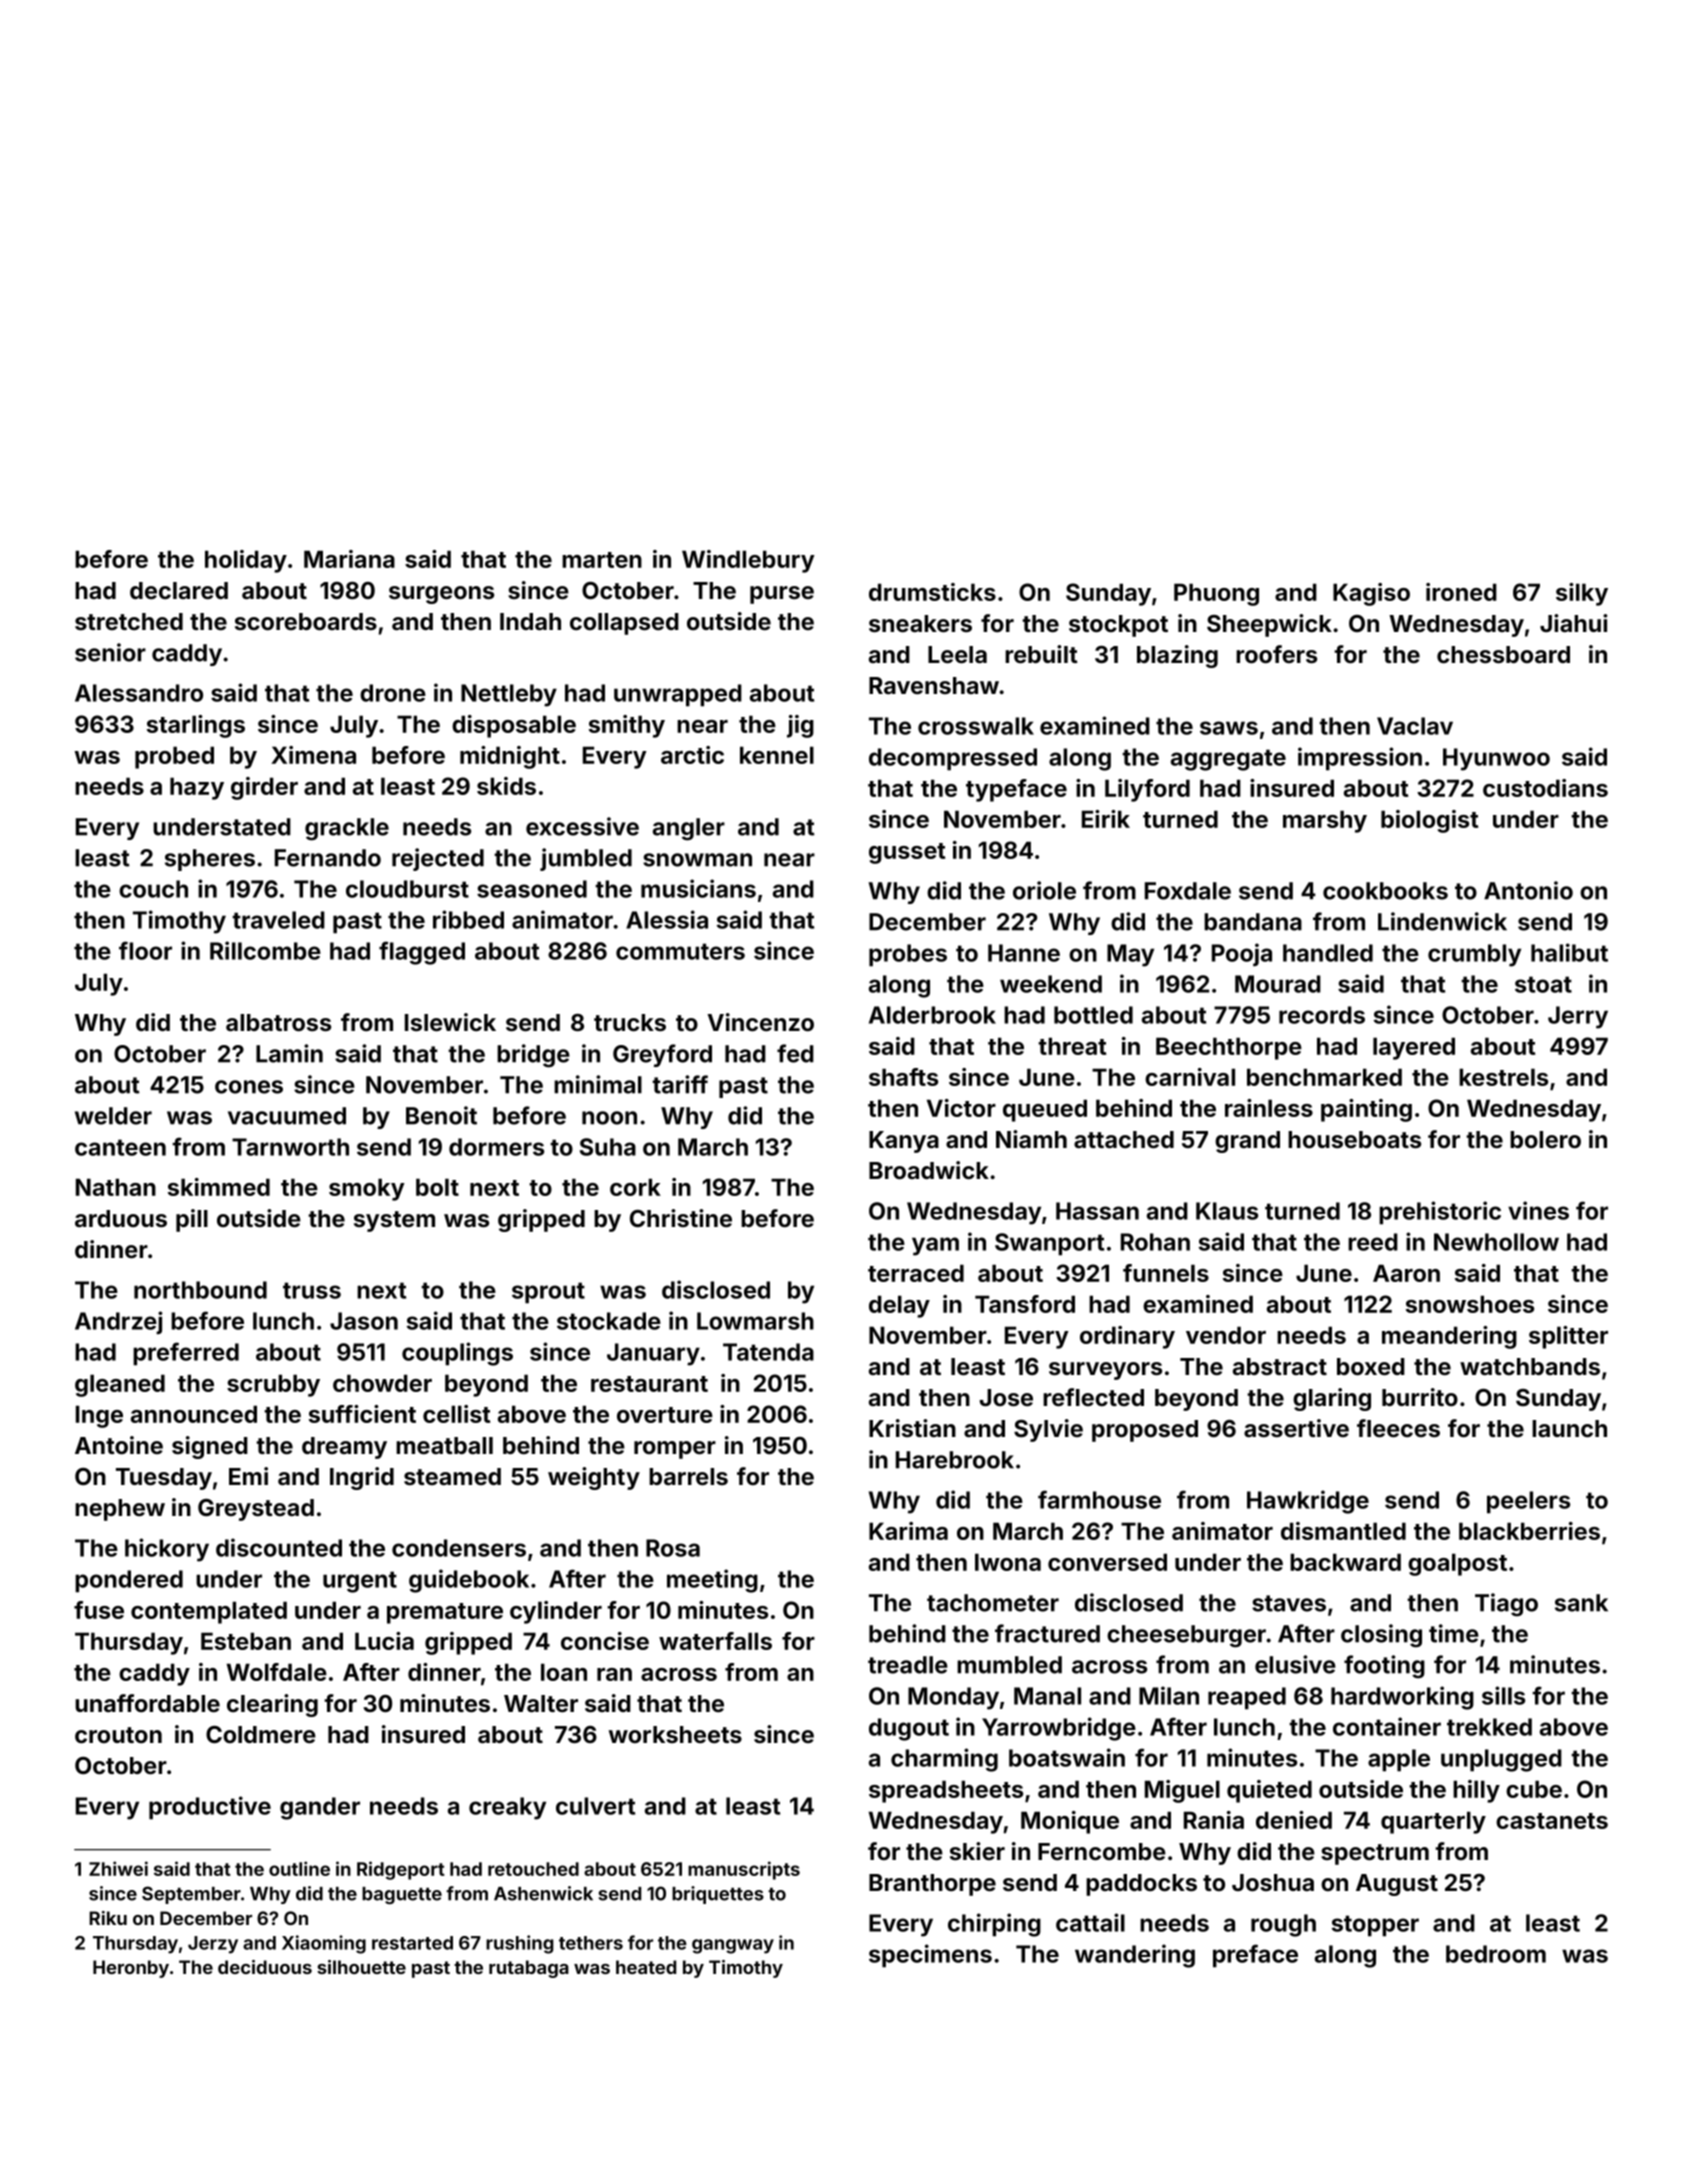 Image resolution: width=1683 pixels, height=2178 pixels. What do you see at coordinates (278, 920) in the screenshot?
I see `traveled` at bounding box center [278, 920].
